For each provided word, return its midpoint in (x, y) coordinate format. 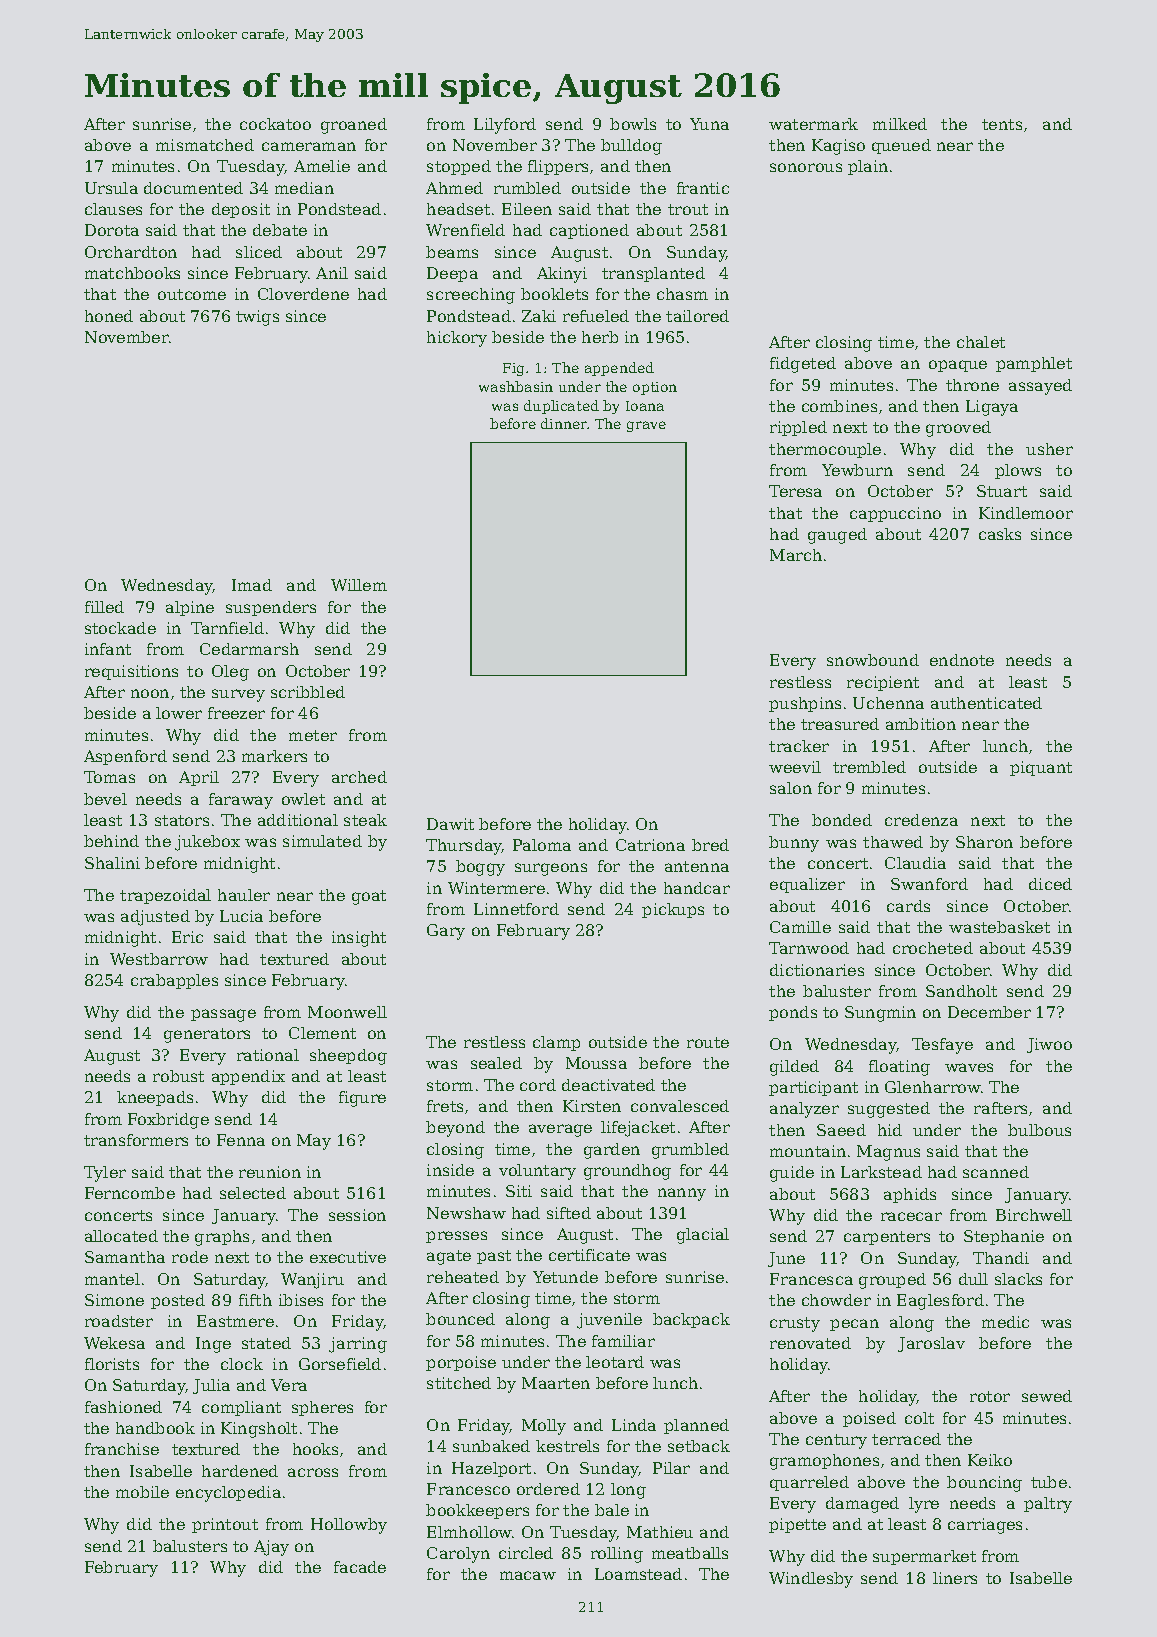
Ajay (271, 1548)
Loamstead (638, 1574)
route (708, 1042)
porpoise (461, 1363)
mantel (112, 1279)
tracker (799, 746)
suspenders (271, 608)
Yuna (709, 124)
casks (1000, 534)
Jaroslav (931, 1344)
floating (899, 1068)
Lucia (241, 916)
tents (1002, 124)
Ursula (111, 188)
